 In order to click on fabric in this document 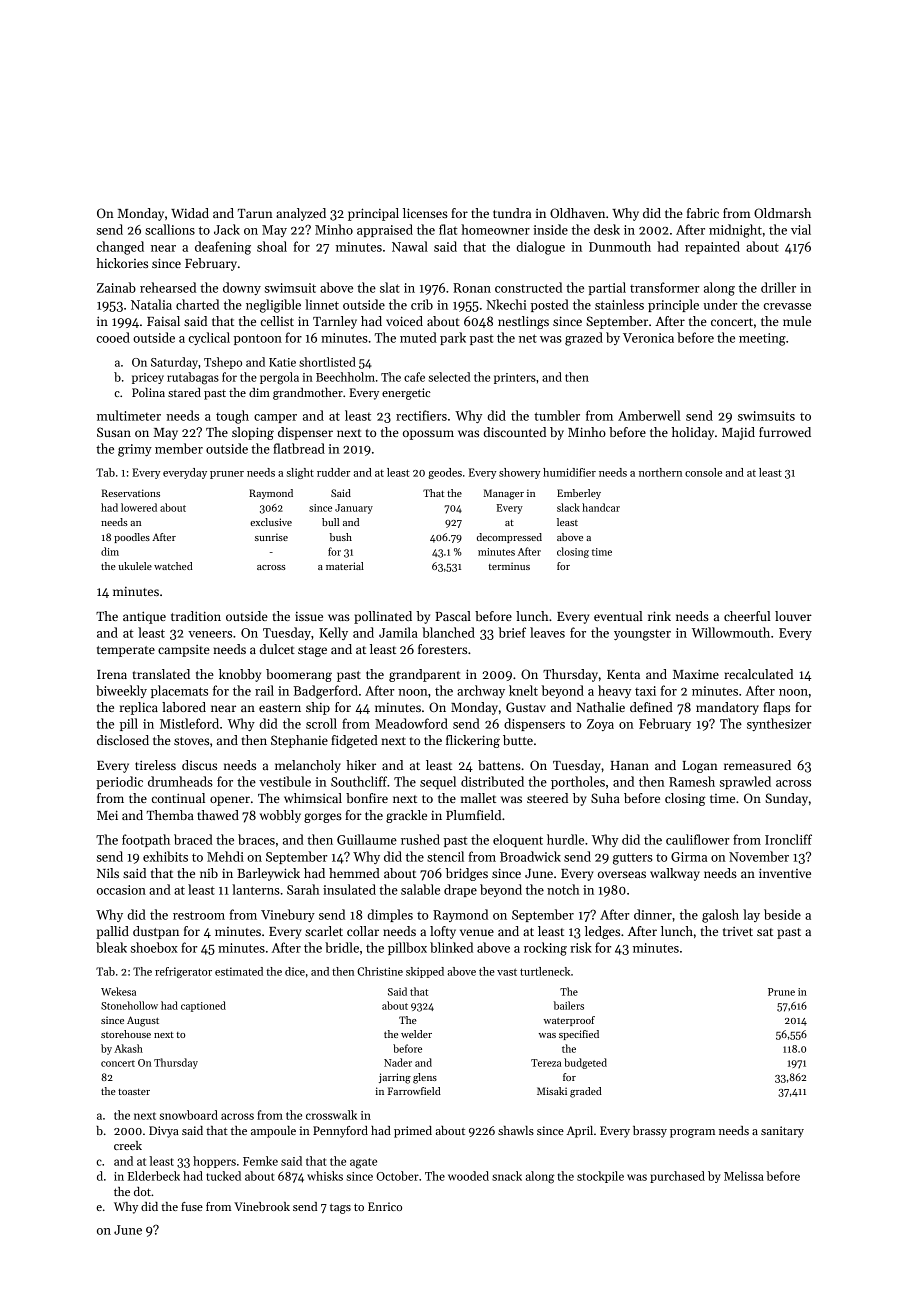, I will do `click(703, 213)`.
